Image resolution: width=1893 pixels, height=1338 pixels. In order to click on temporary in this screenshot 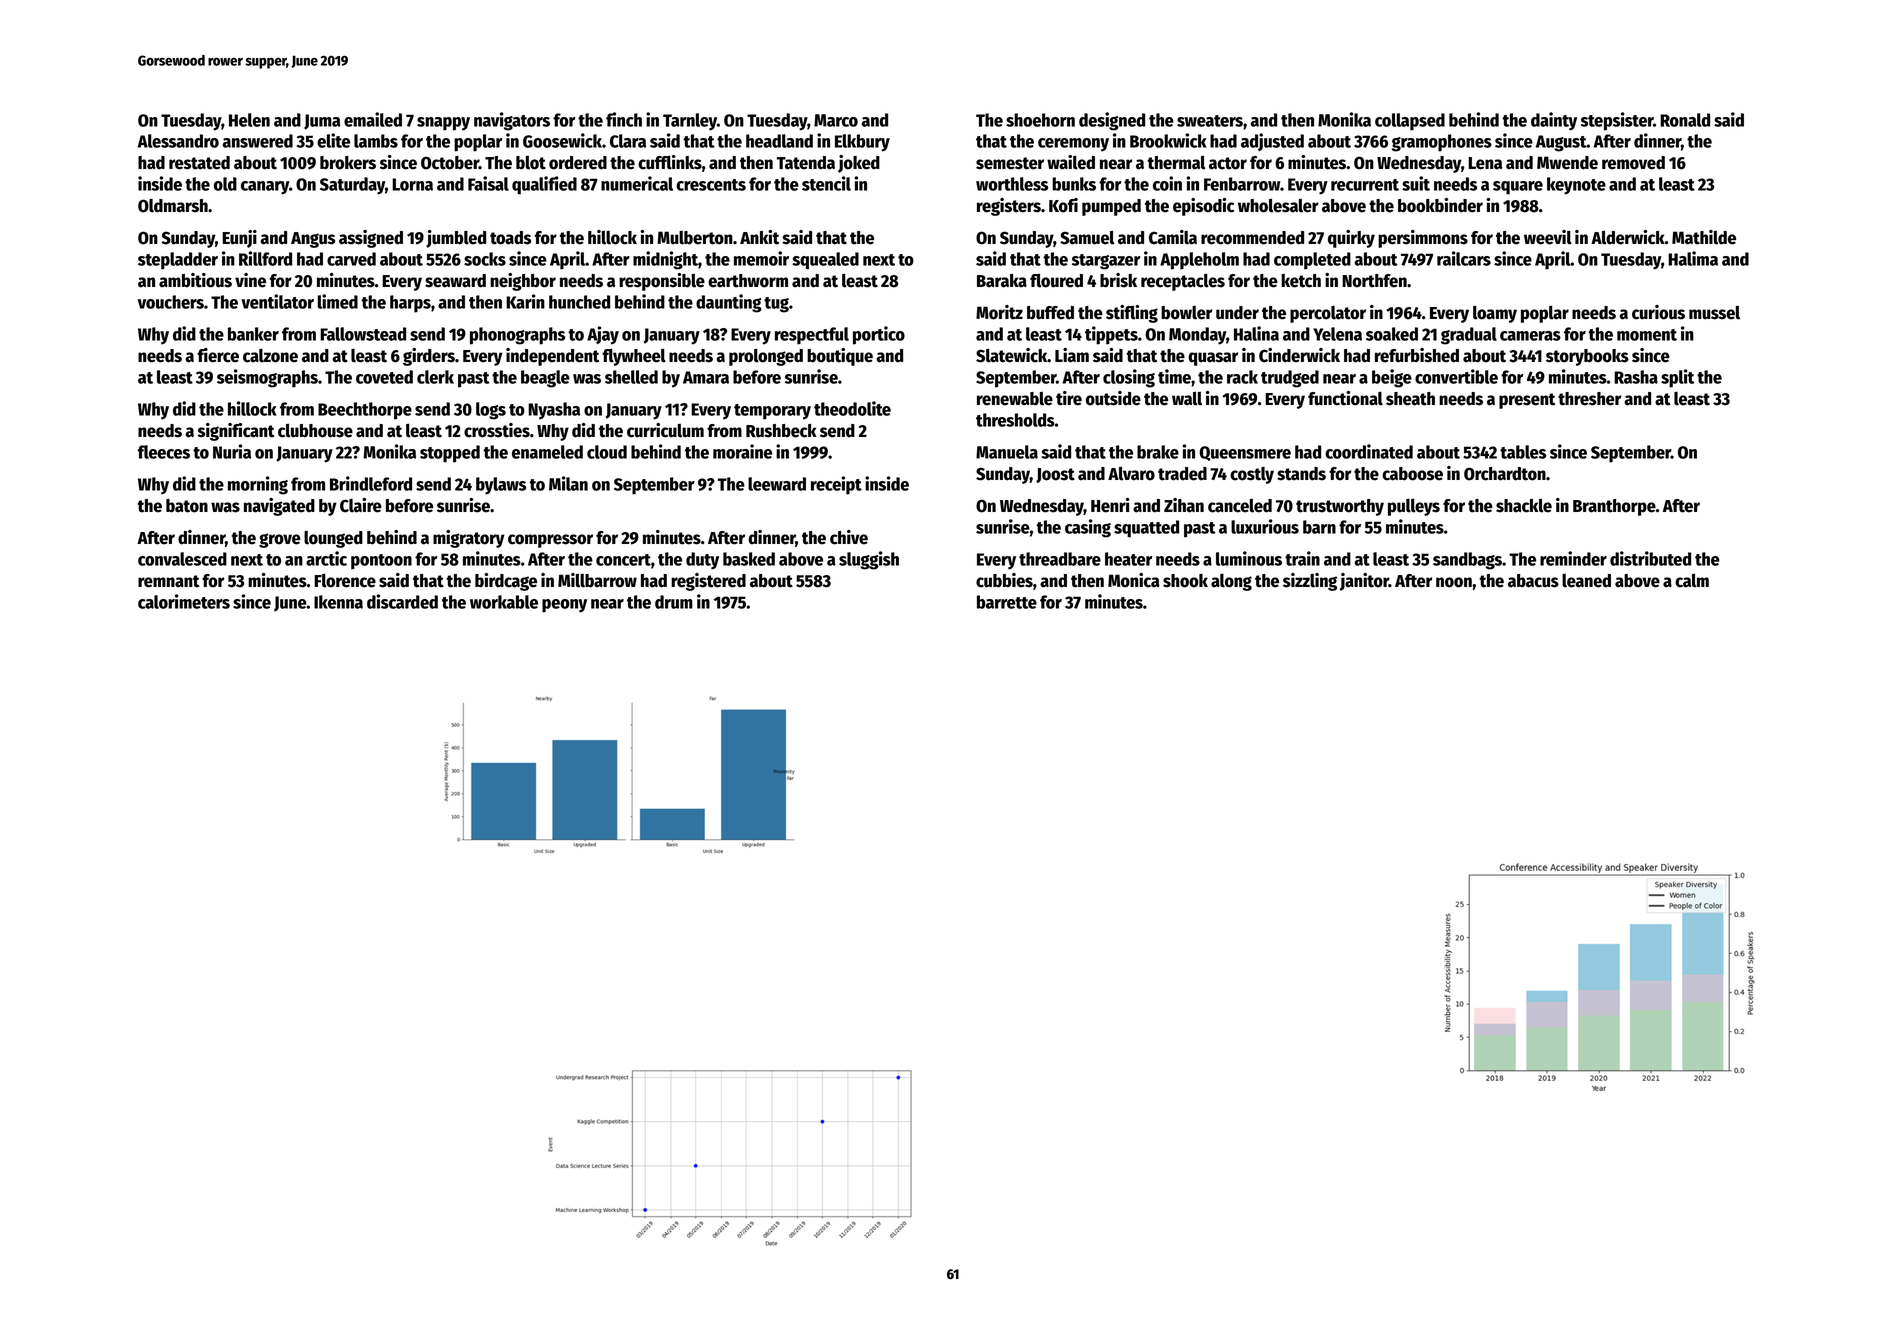, I will do `click(772, 412)`.
